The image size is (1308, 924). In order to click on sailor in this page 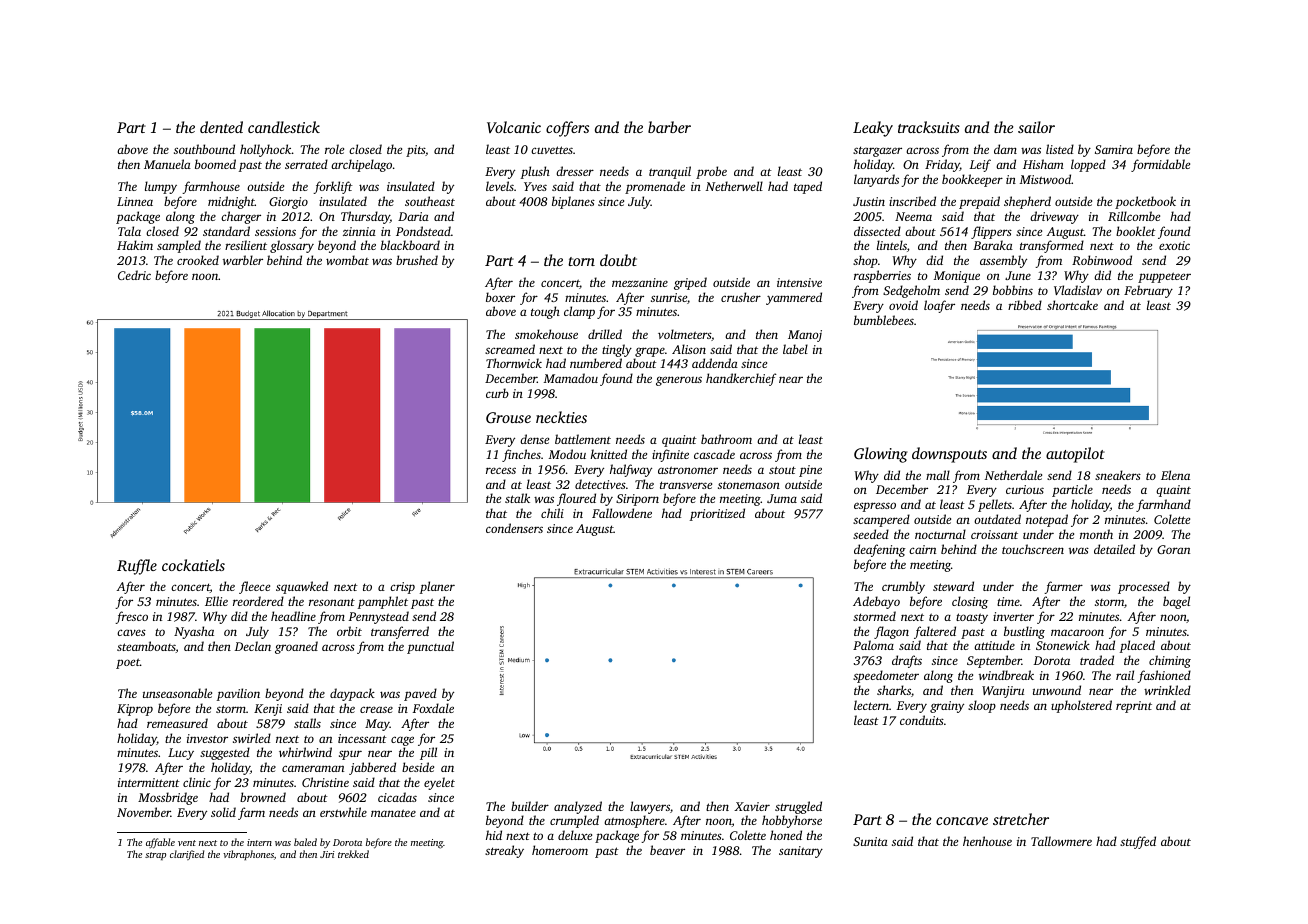, I will do `click(1036, 127)`.
